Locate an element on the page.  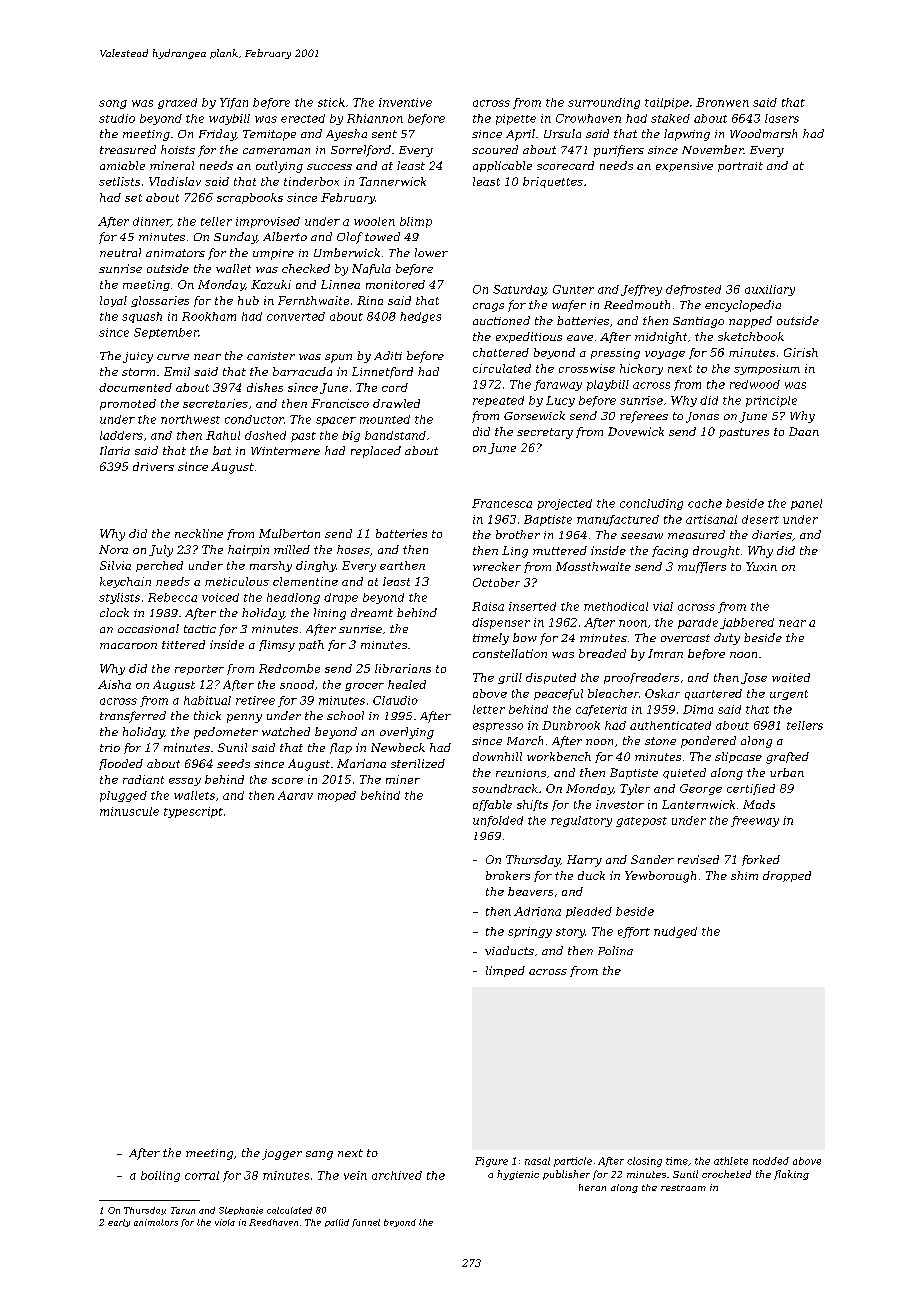
purifiers is located at coordinates (619, 151).
